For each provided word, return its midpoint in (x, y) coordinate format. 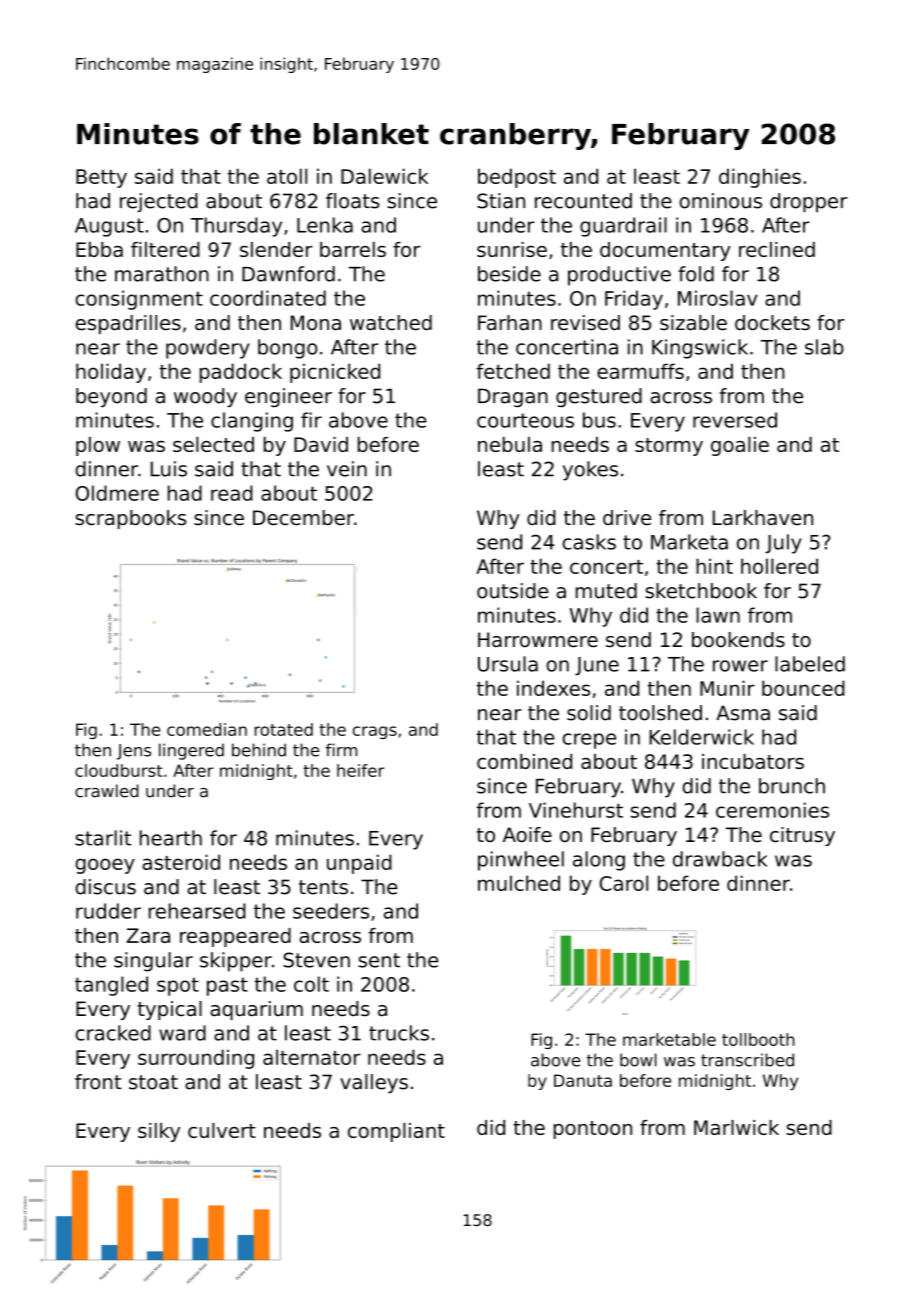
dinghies (760, 178)
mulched (519, 883)
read (232, 493)
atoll (287, 176)
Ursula (508, 664)
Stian (501, 201)
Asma (743, 713)
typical (169, 1010)
